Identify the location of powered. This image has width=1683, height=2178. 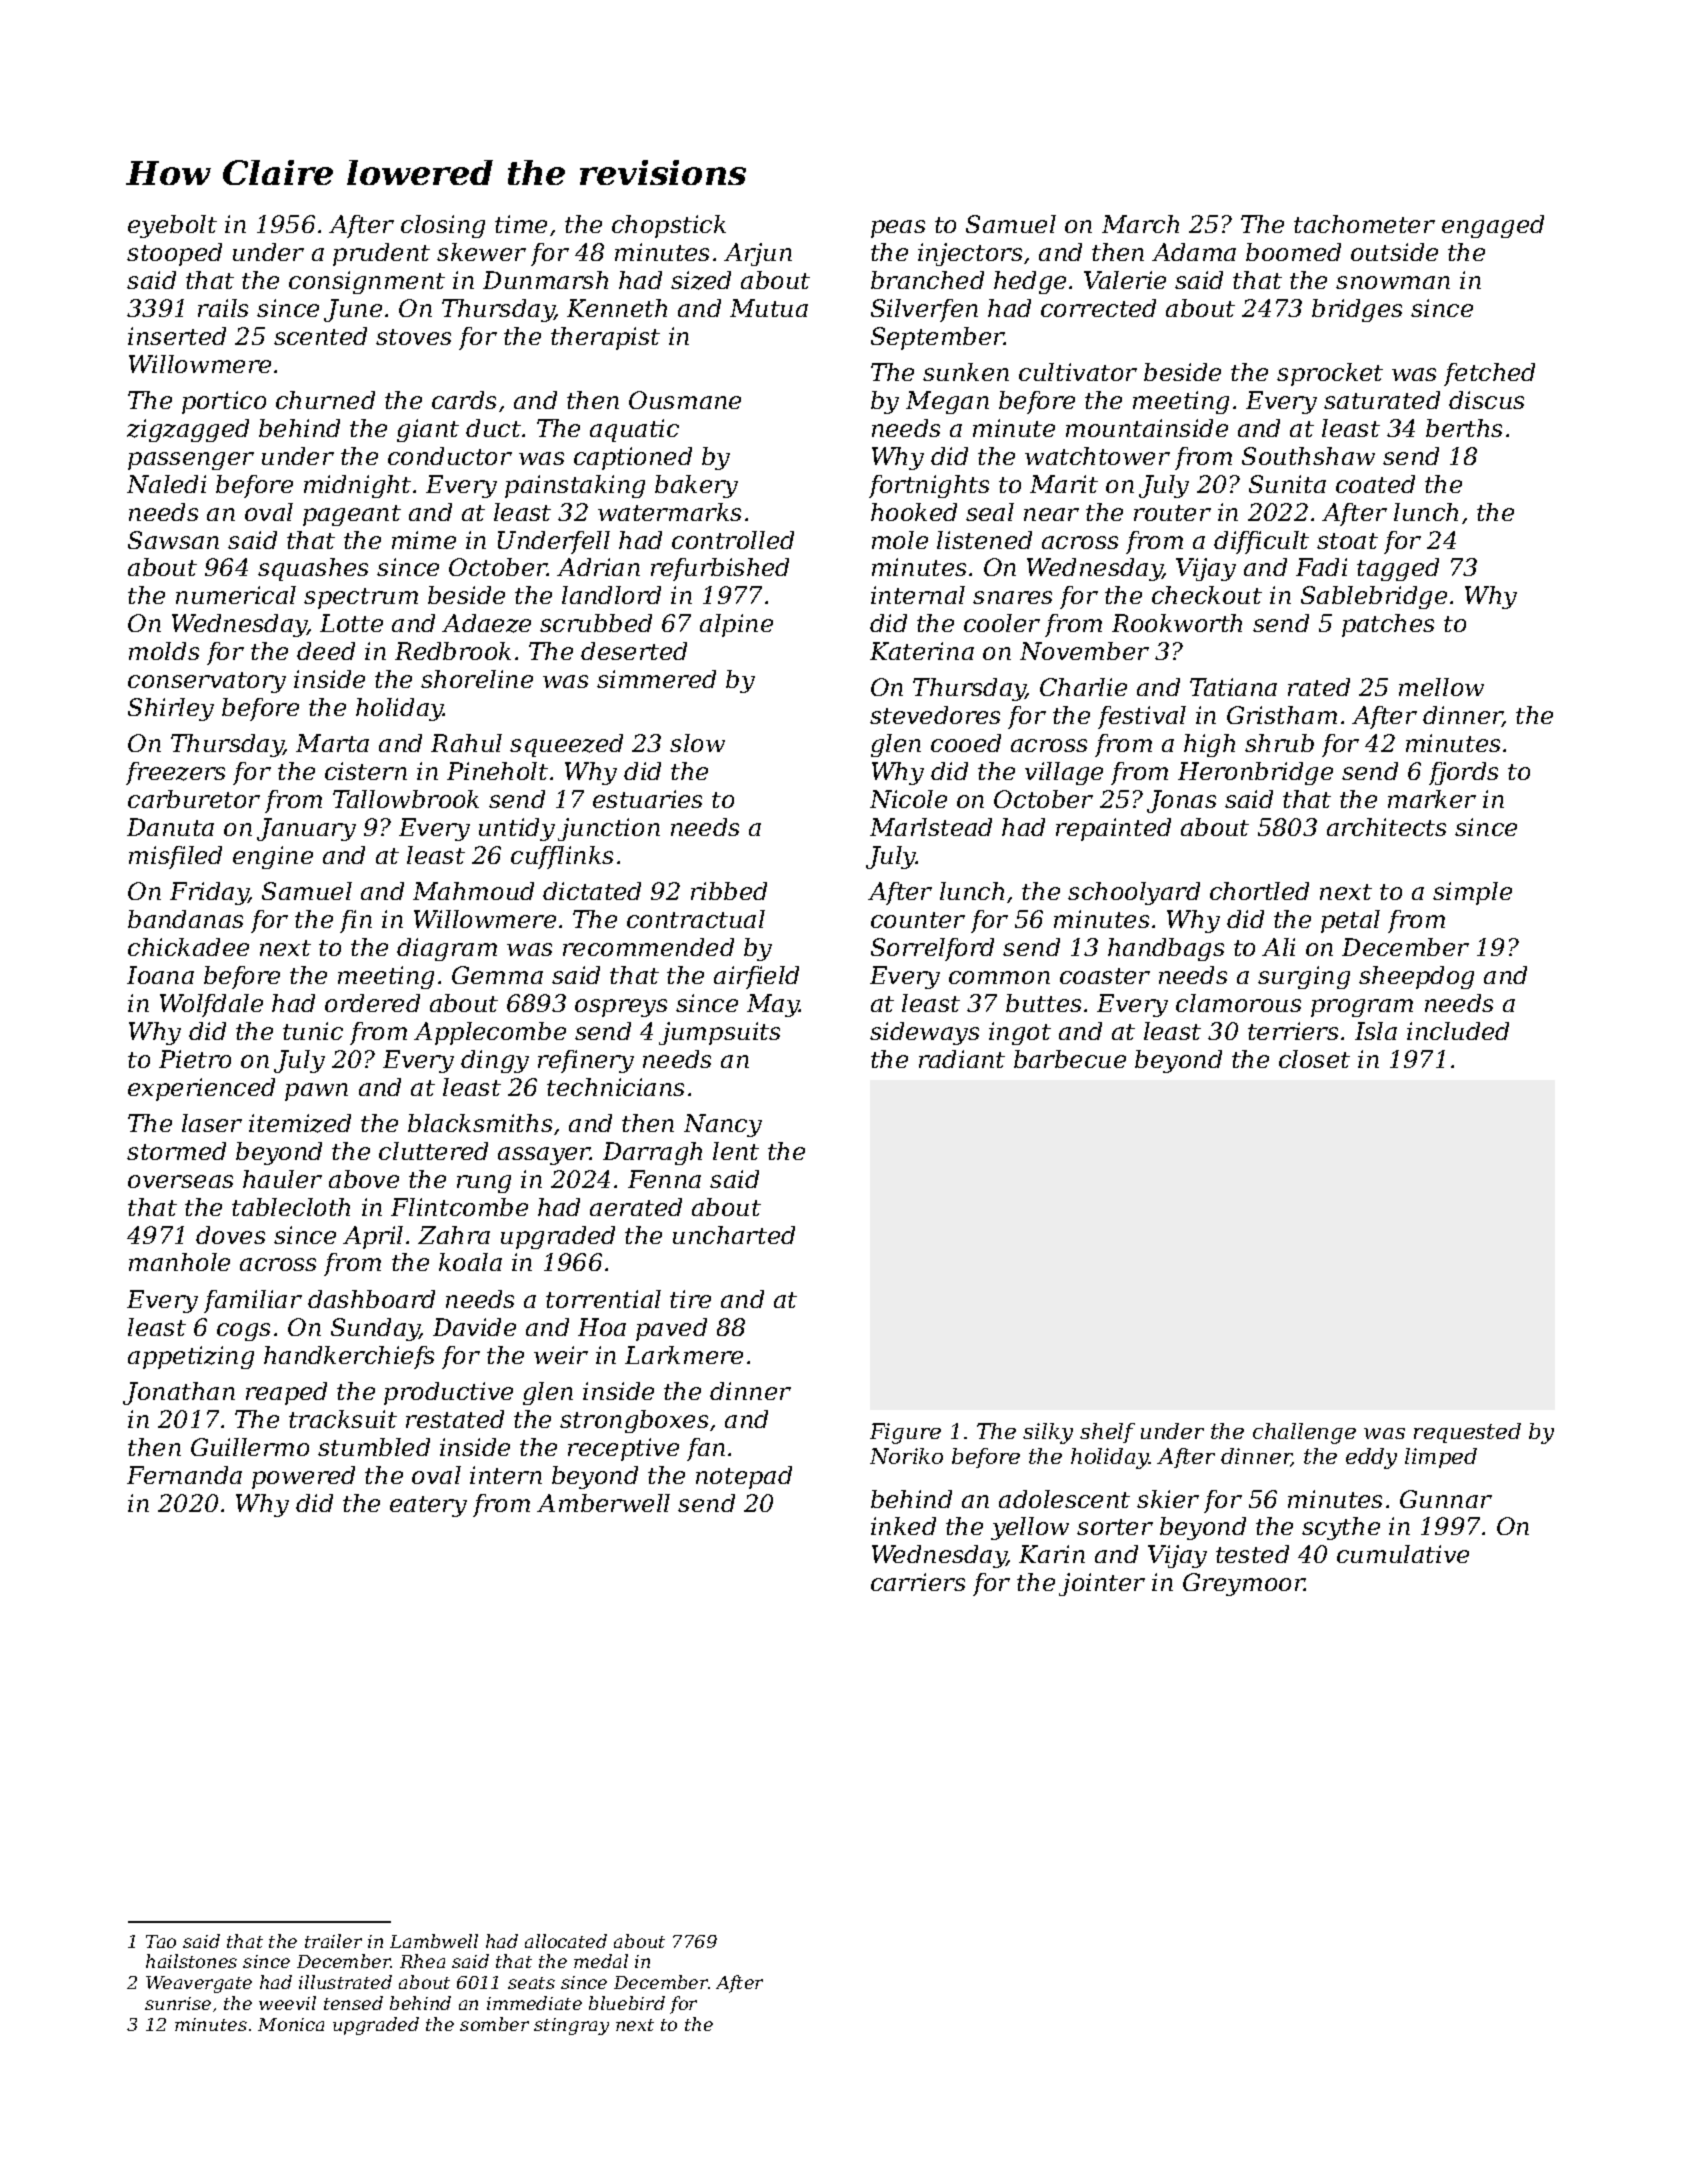
(303, 1477).
